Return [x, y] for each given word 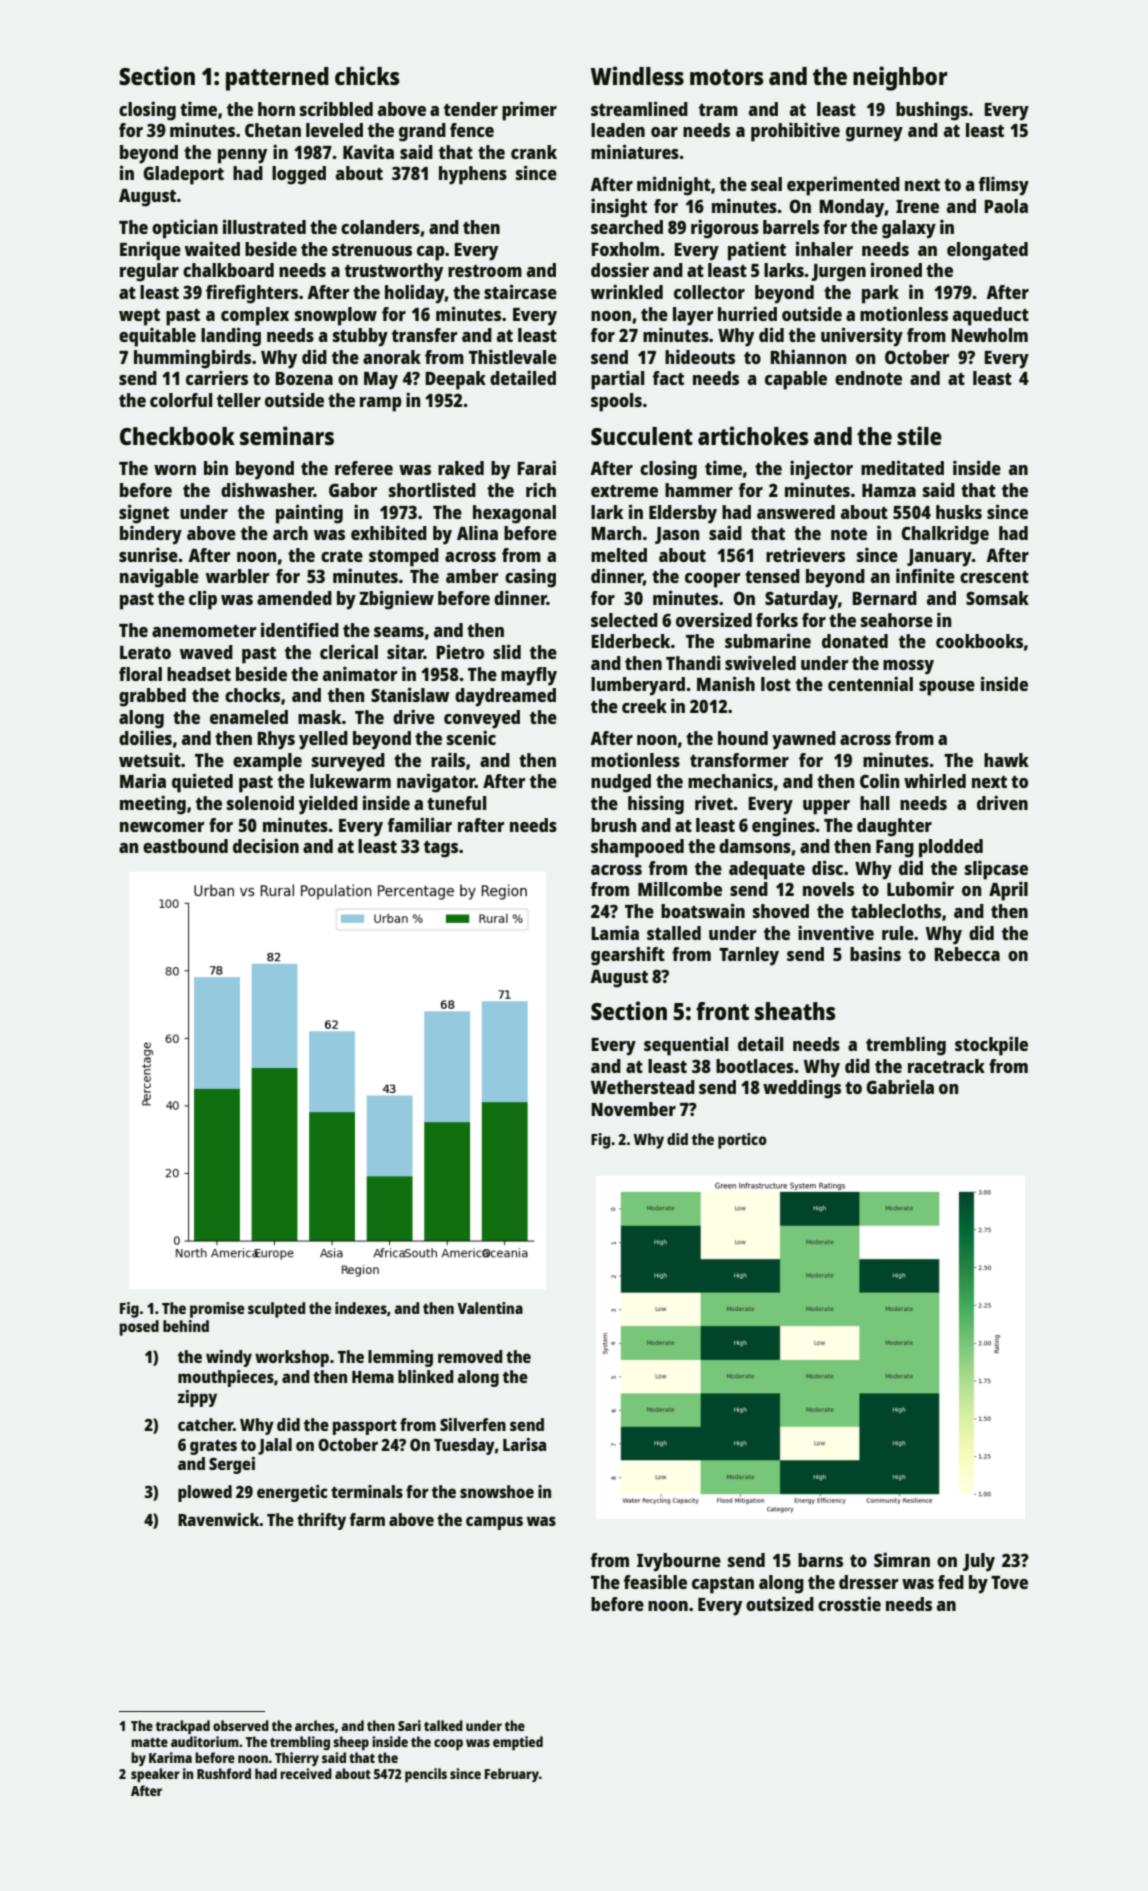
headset [199, 674]
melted [619, 555]
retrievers [805, 554]
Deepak [455, 380]
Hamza [889, 490]
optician [185, 229]
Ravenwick [219, 1519]
